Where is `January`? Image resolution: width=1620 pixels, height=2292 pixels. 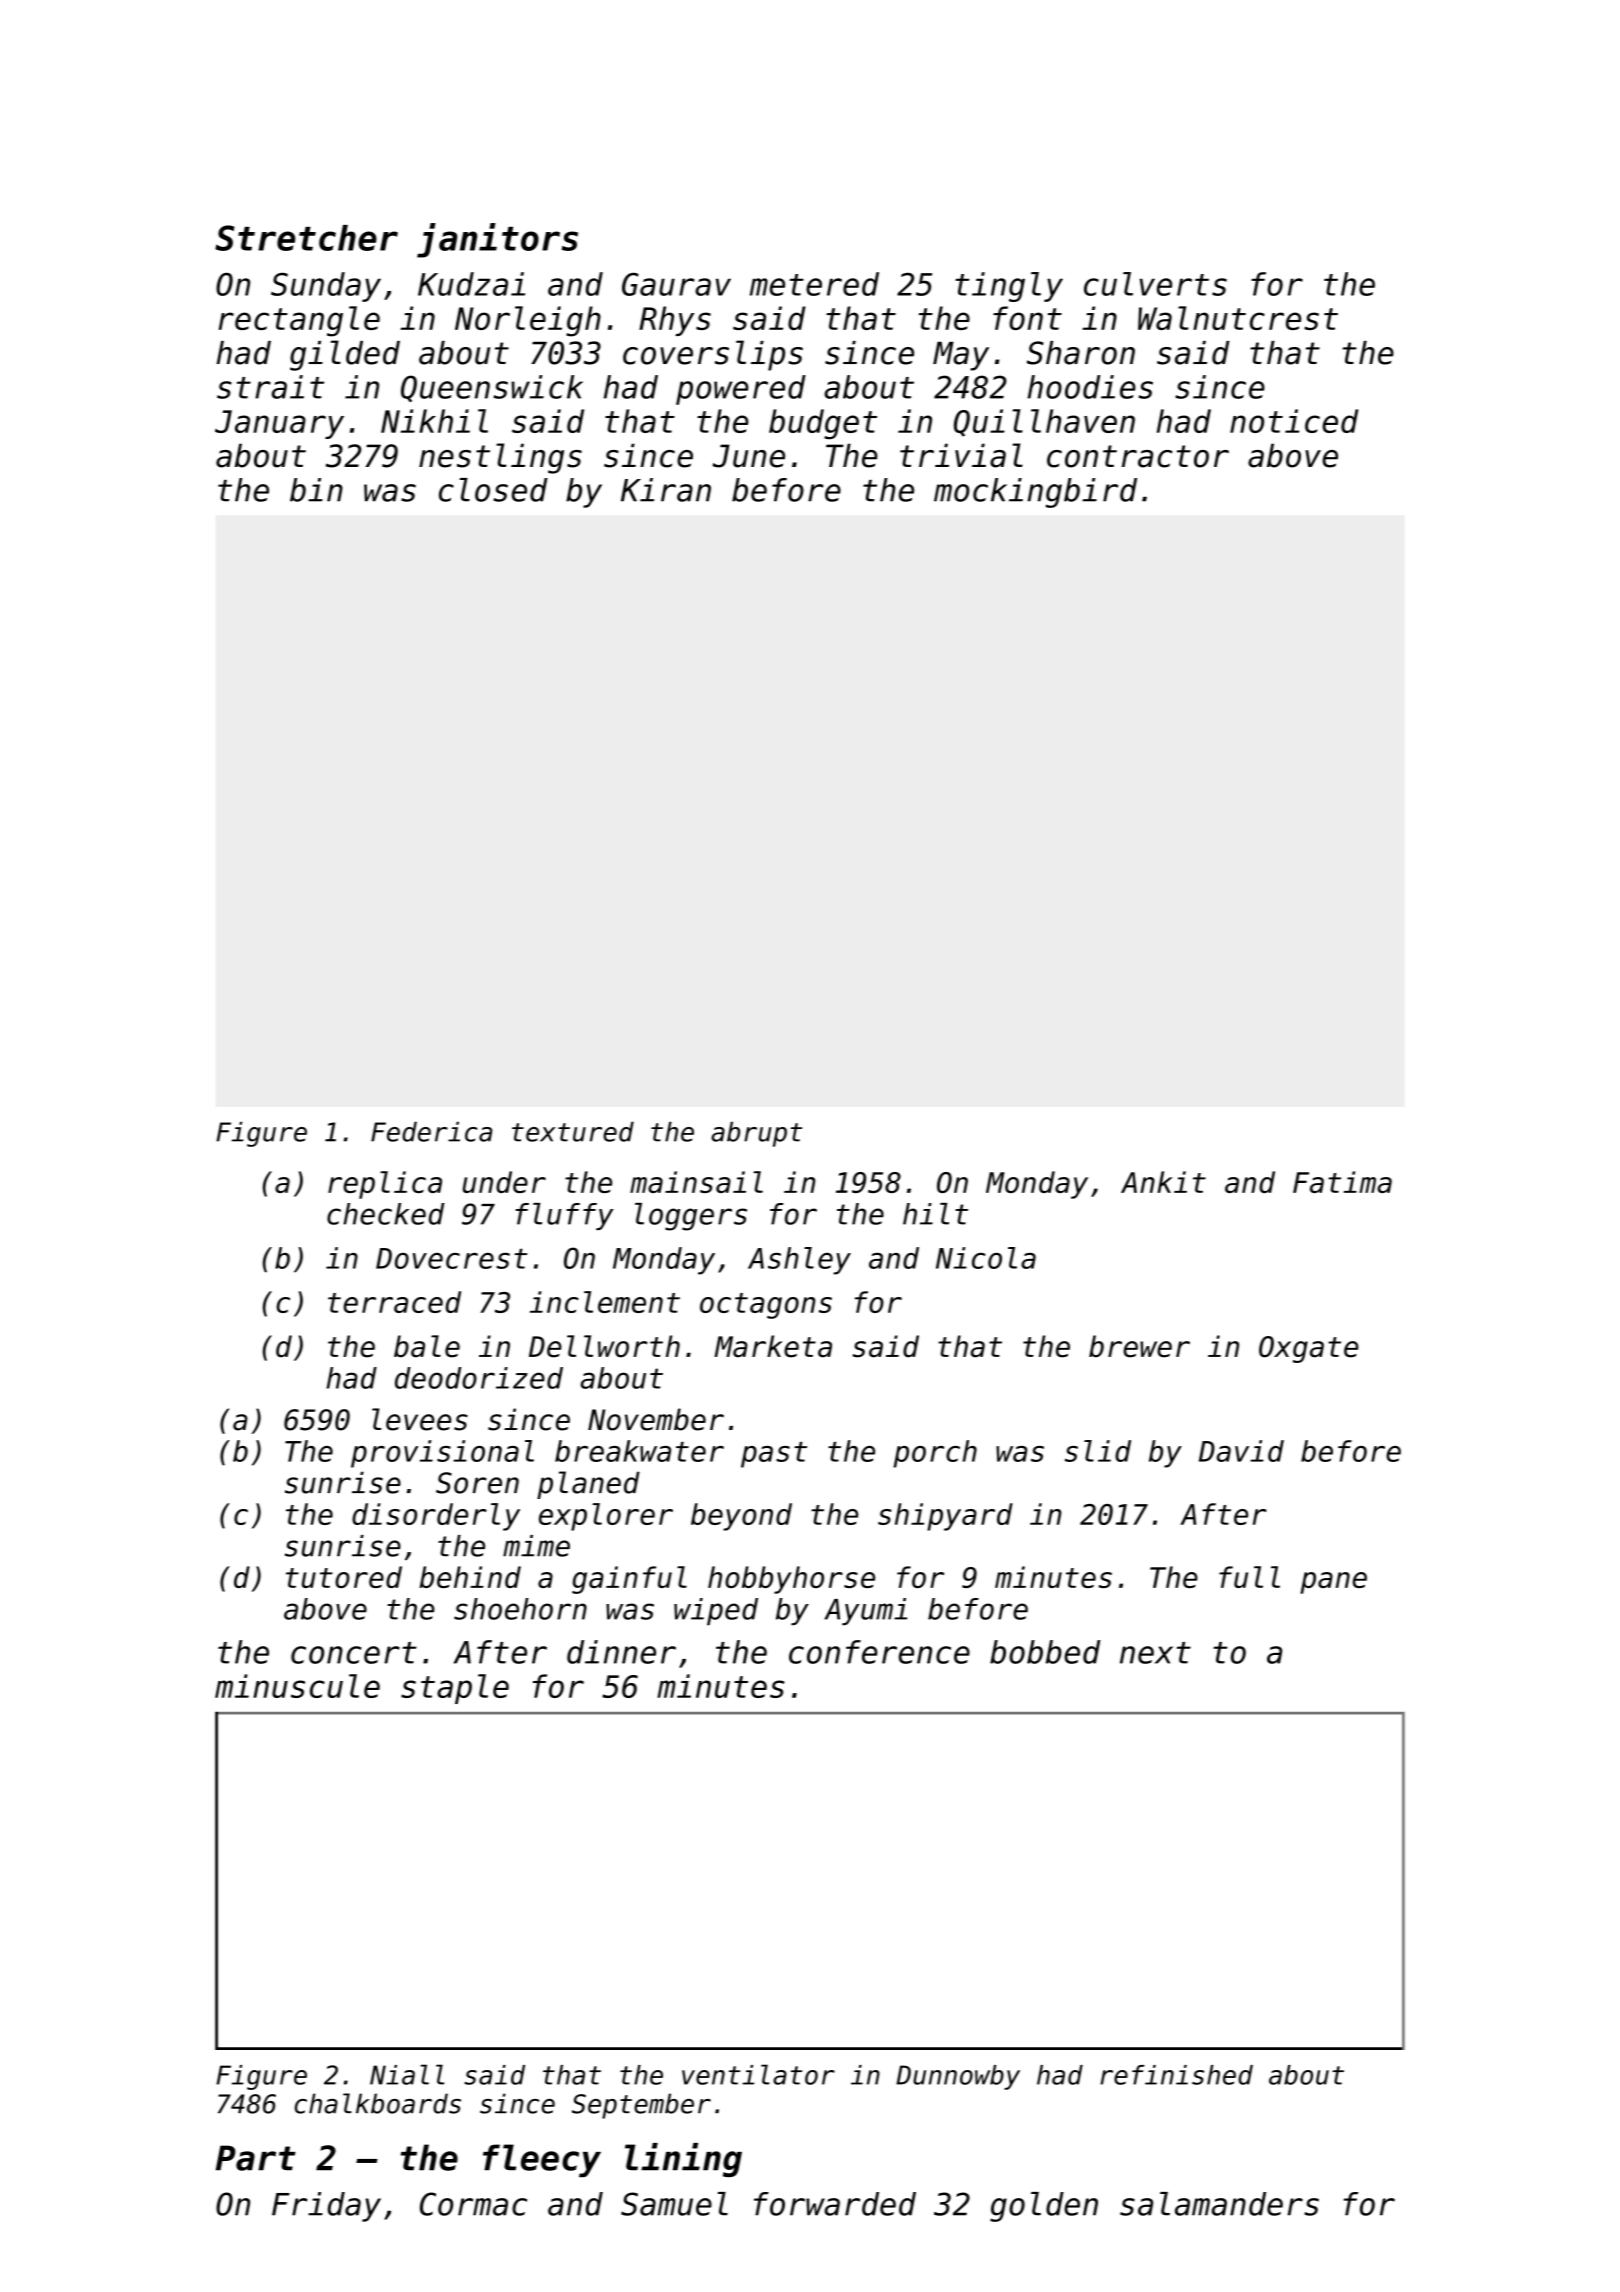
January is located at coordinates (279, 424).
